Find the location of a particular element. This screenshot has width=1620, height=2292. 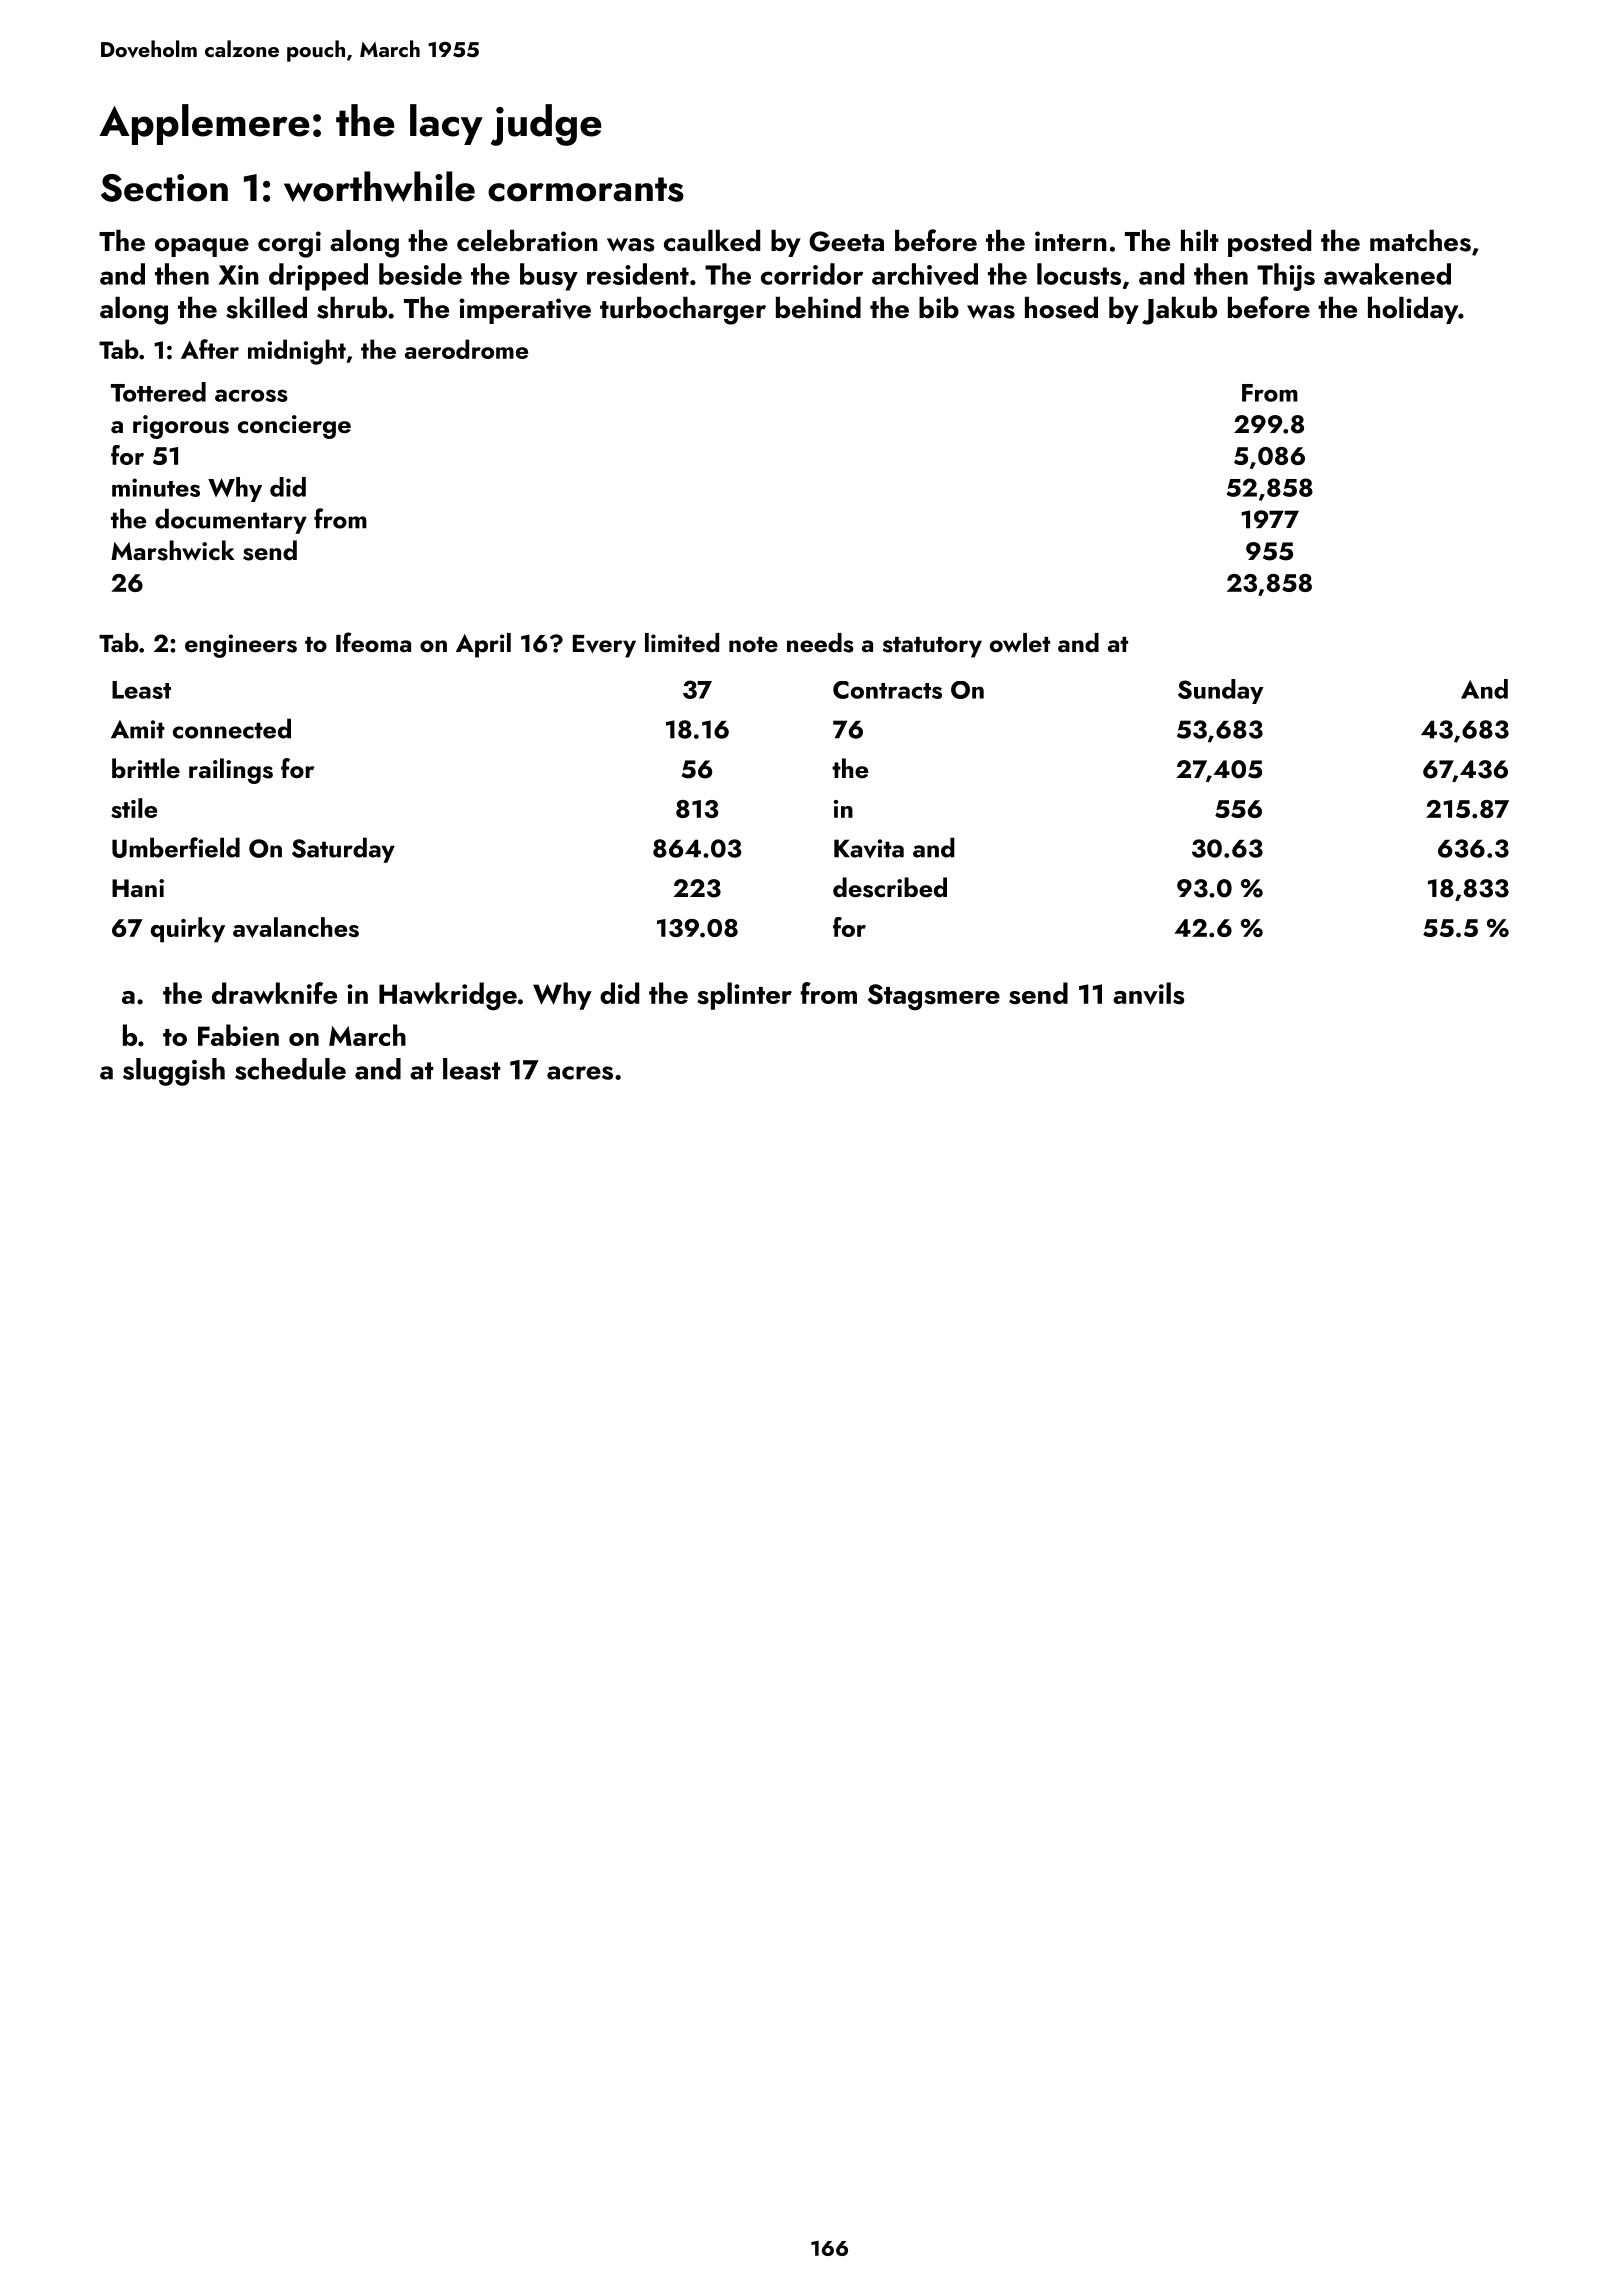

Tottered is located at coordinates (158, 392).
